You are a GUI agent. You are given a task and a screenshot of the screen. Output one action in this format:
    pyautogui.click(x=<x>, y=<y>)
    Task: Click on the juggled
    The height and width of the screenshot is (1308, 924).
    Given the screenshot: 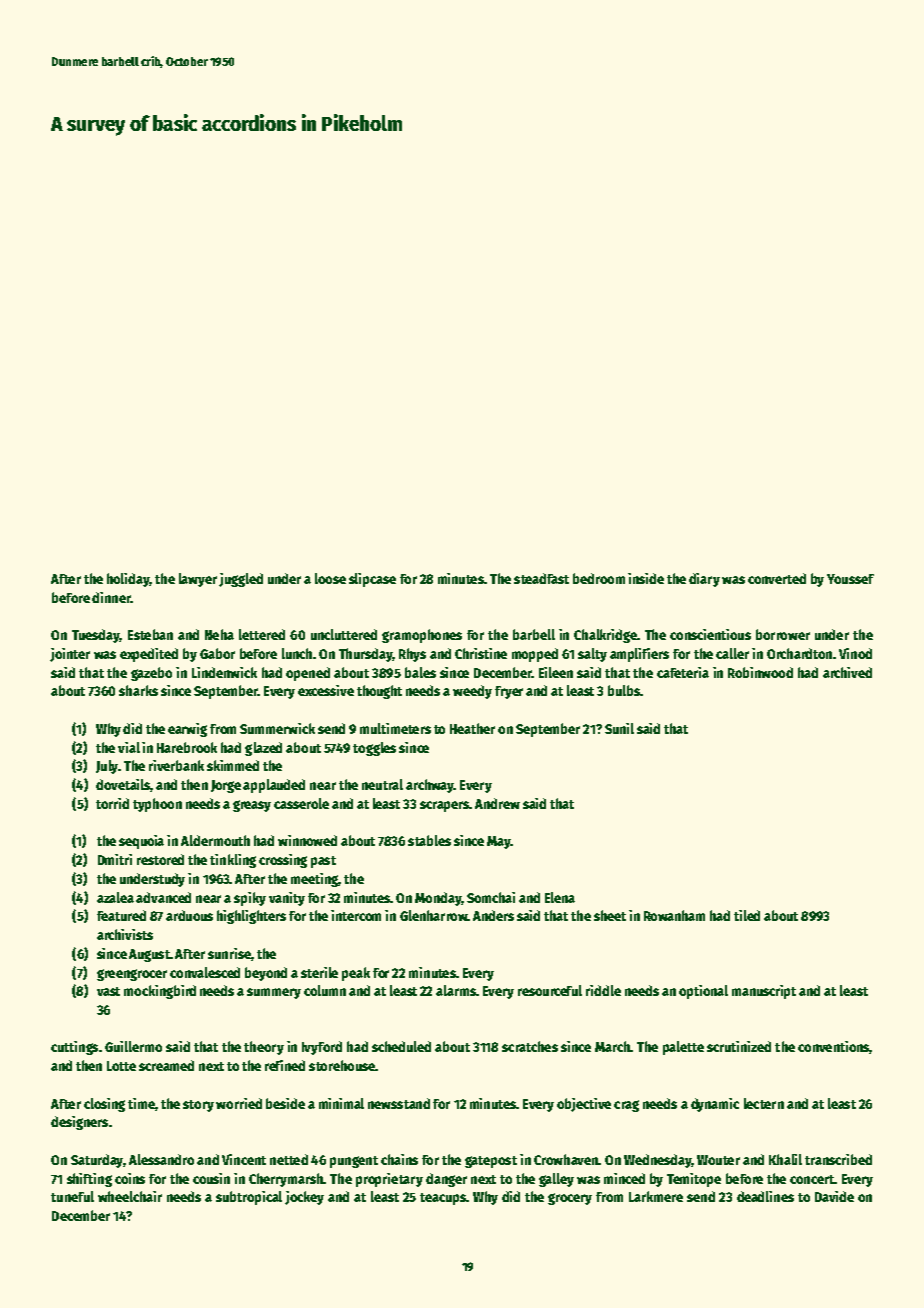 What is the action you would take?
    pyautogui.click(x=241, y=580)
